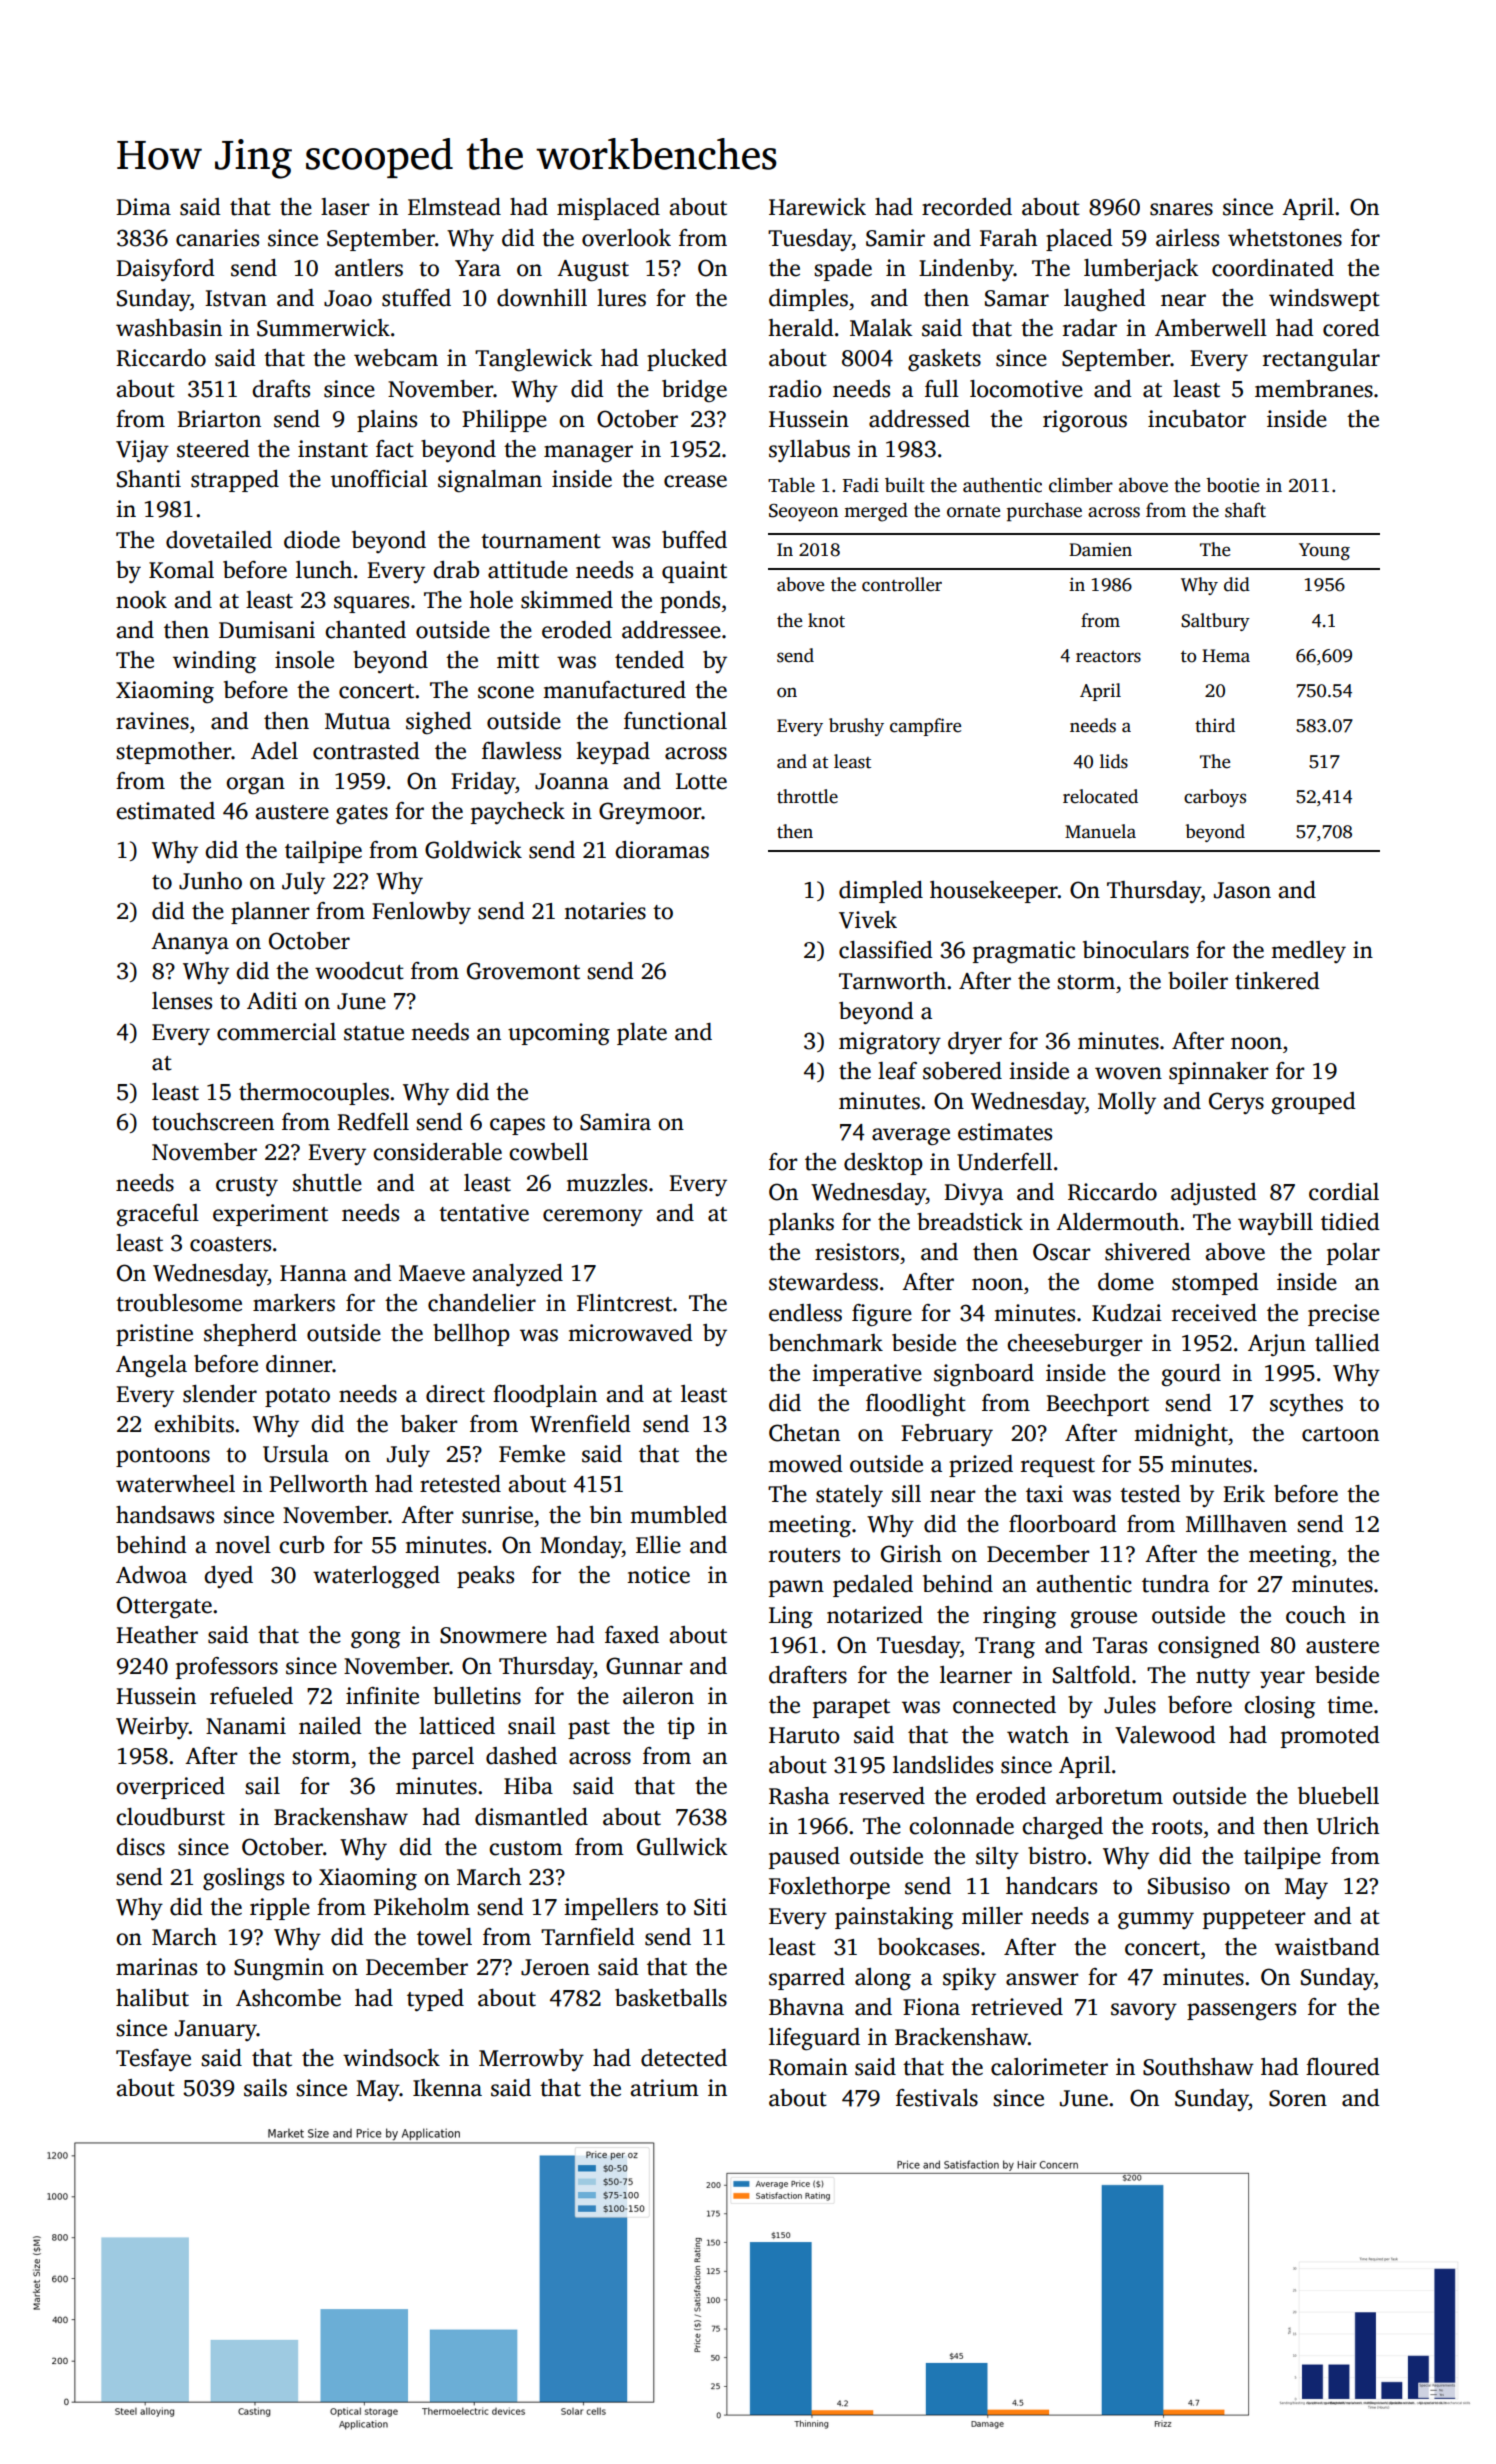  I want to click on third, so click(1215, 725).
